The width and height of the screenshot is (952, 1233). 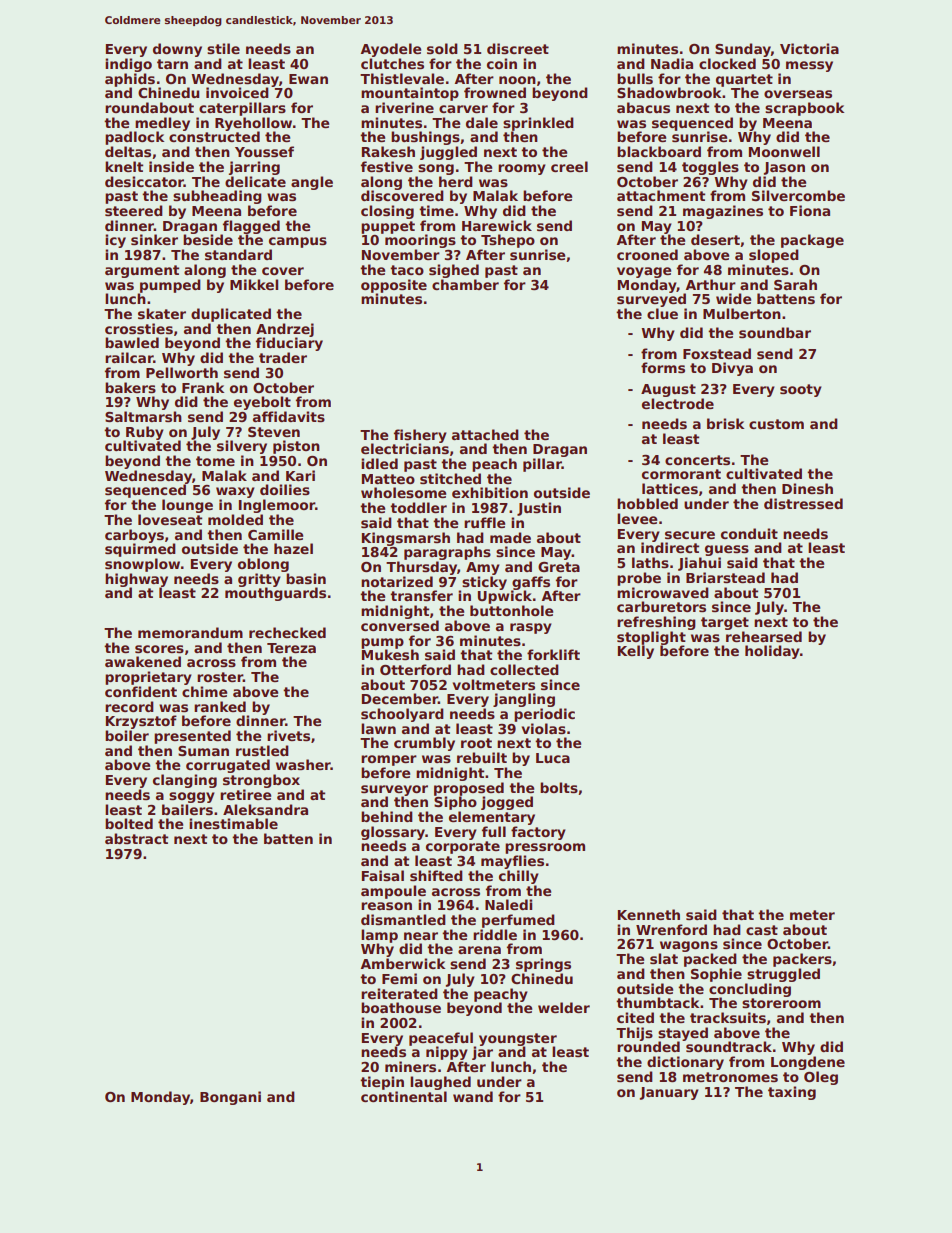 What do you see at coordinates (473, 1096) in the screenshot?
I see `wand` at bounding box center [473, 1096].
